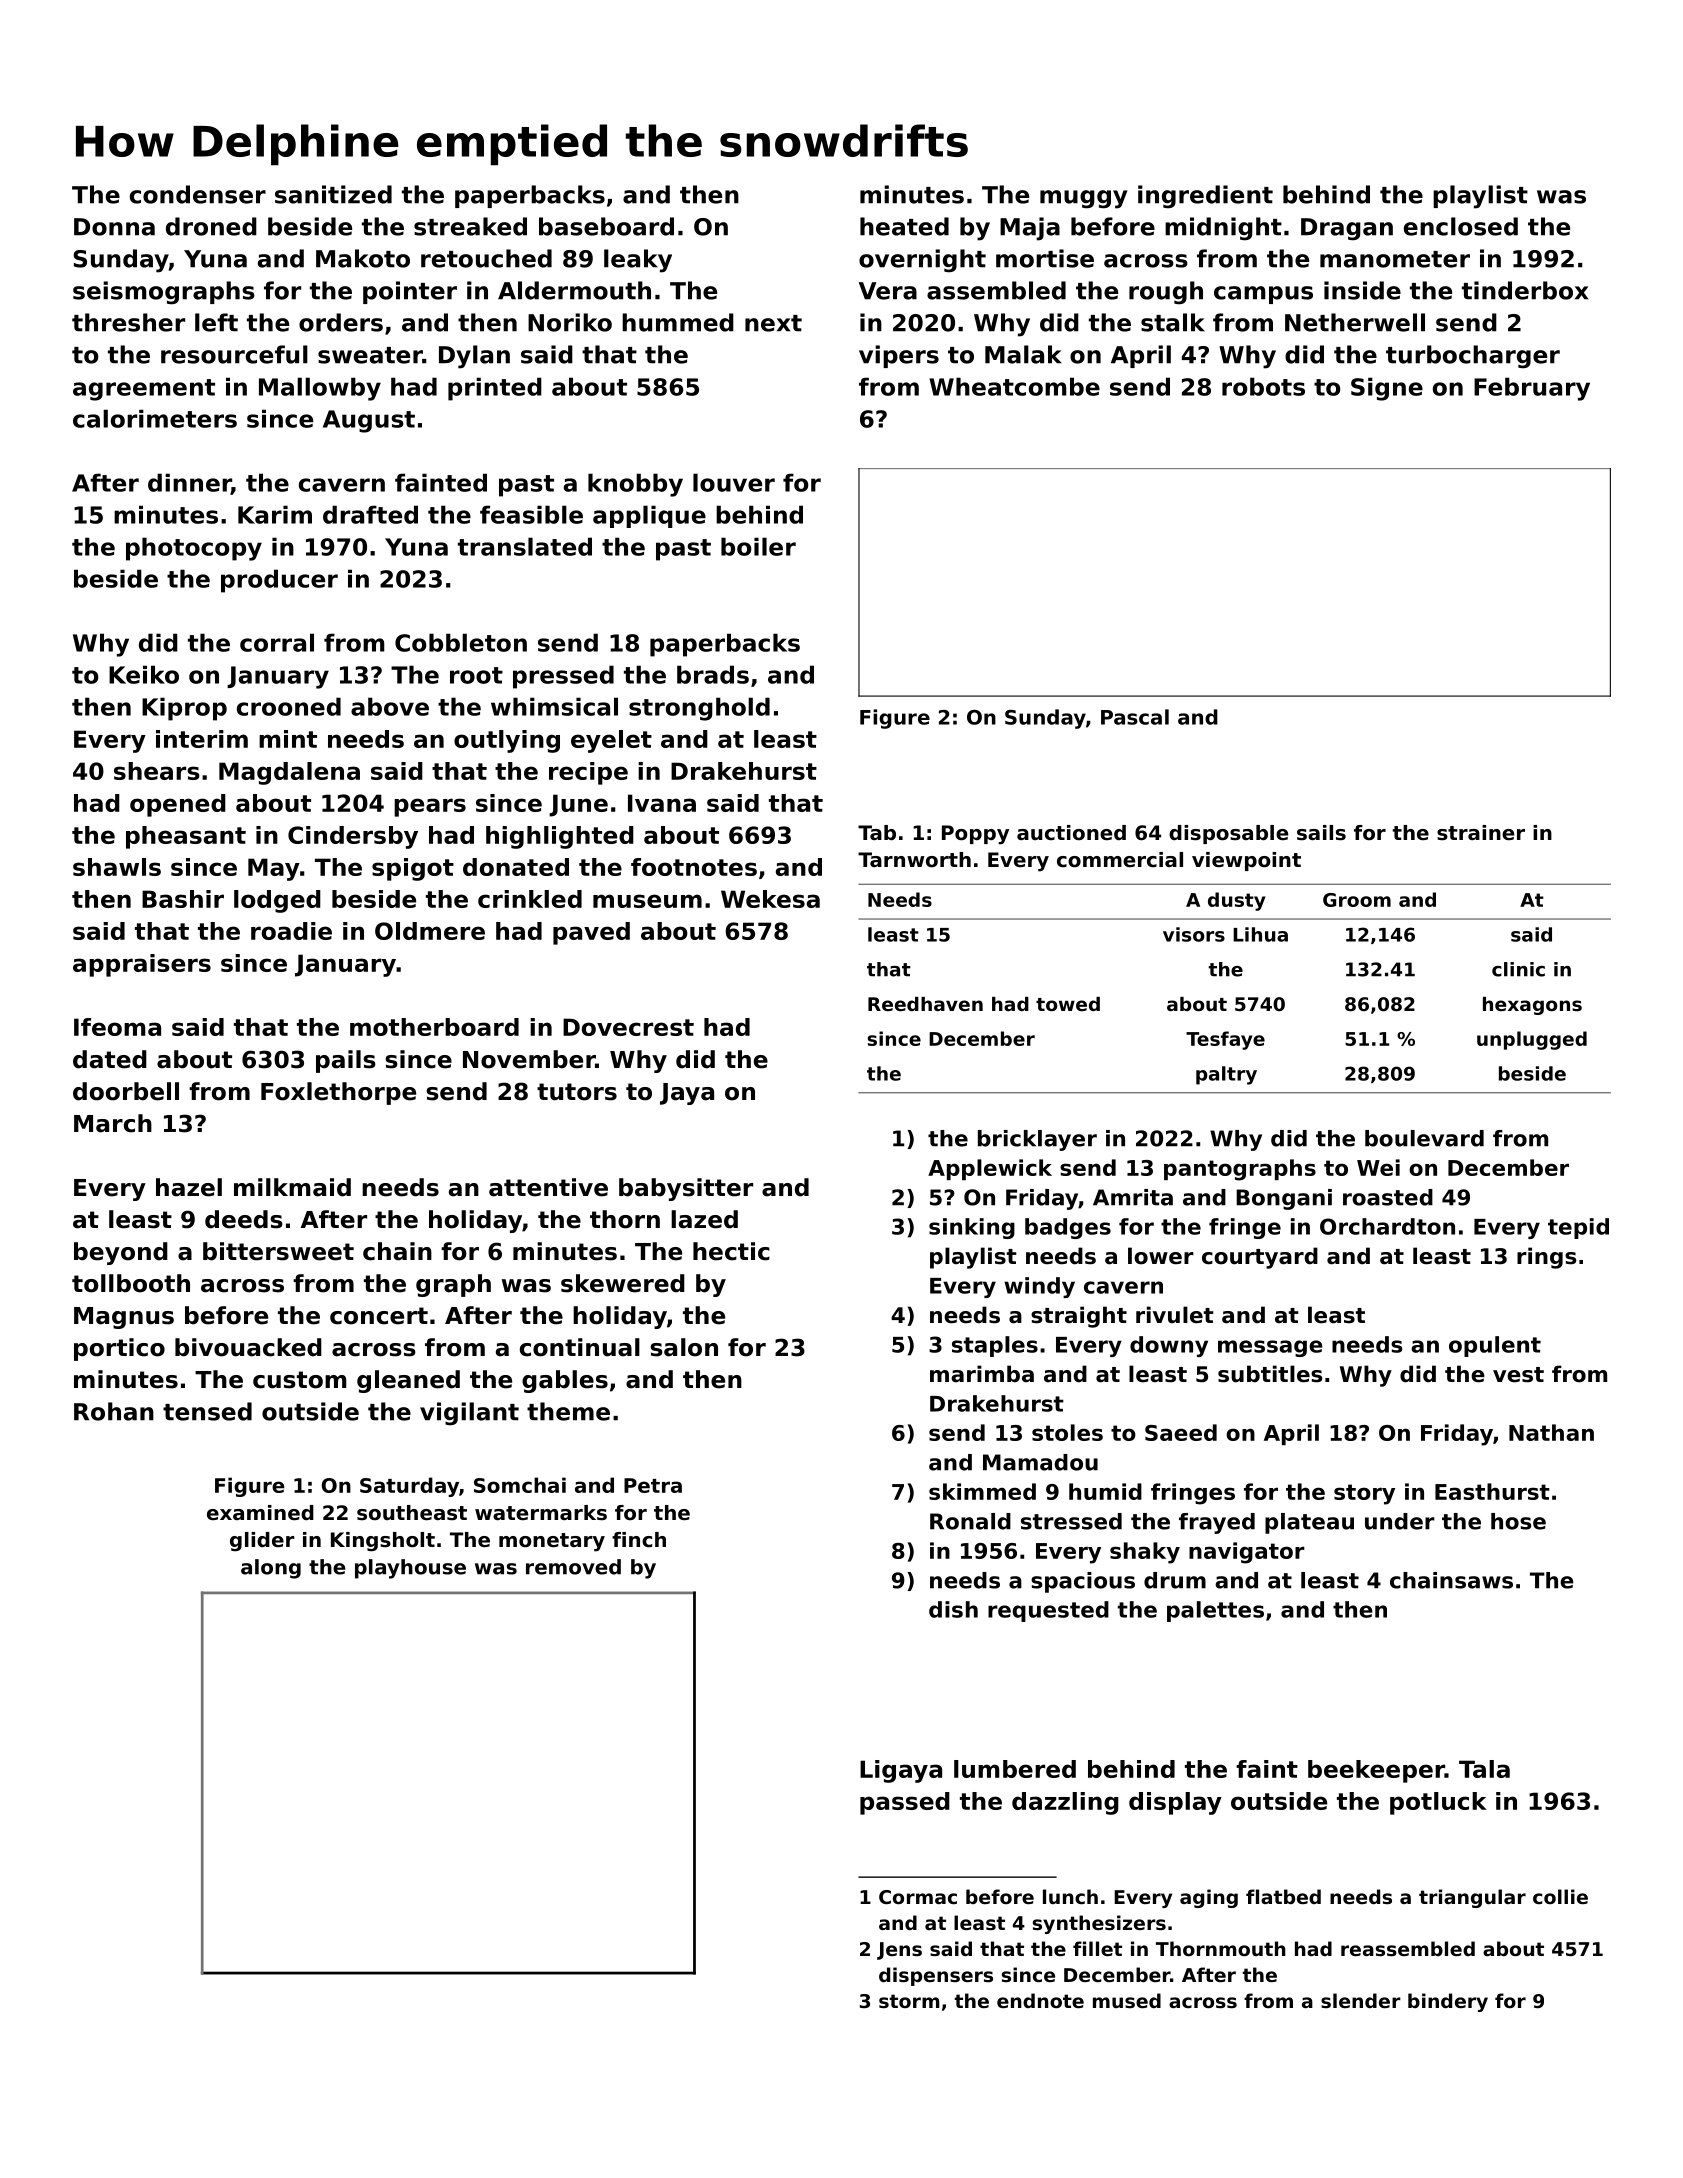 Image resolution: width=1683 pixels, height=2178 pixels. Describe the element at coordinates (953, 1609) in the document. I see `dish` at that location.
